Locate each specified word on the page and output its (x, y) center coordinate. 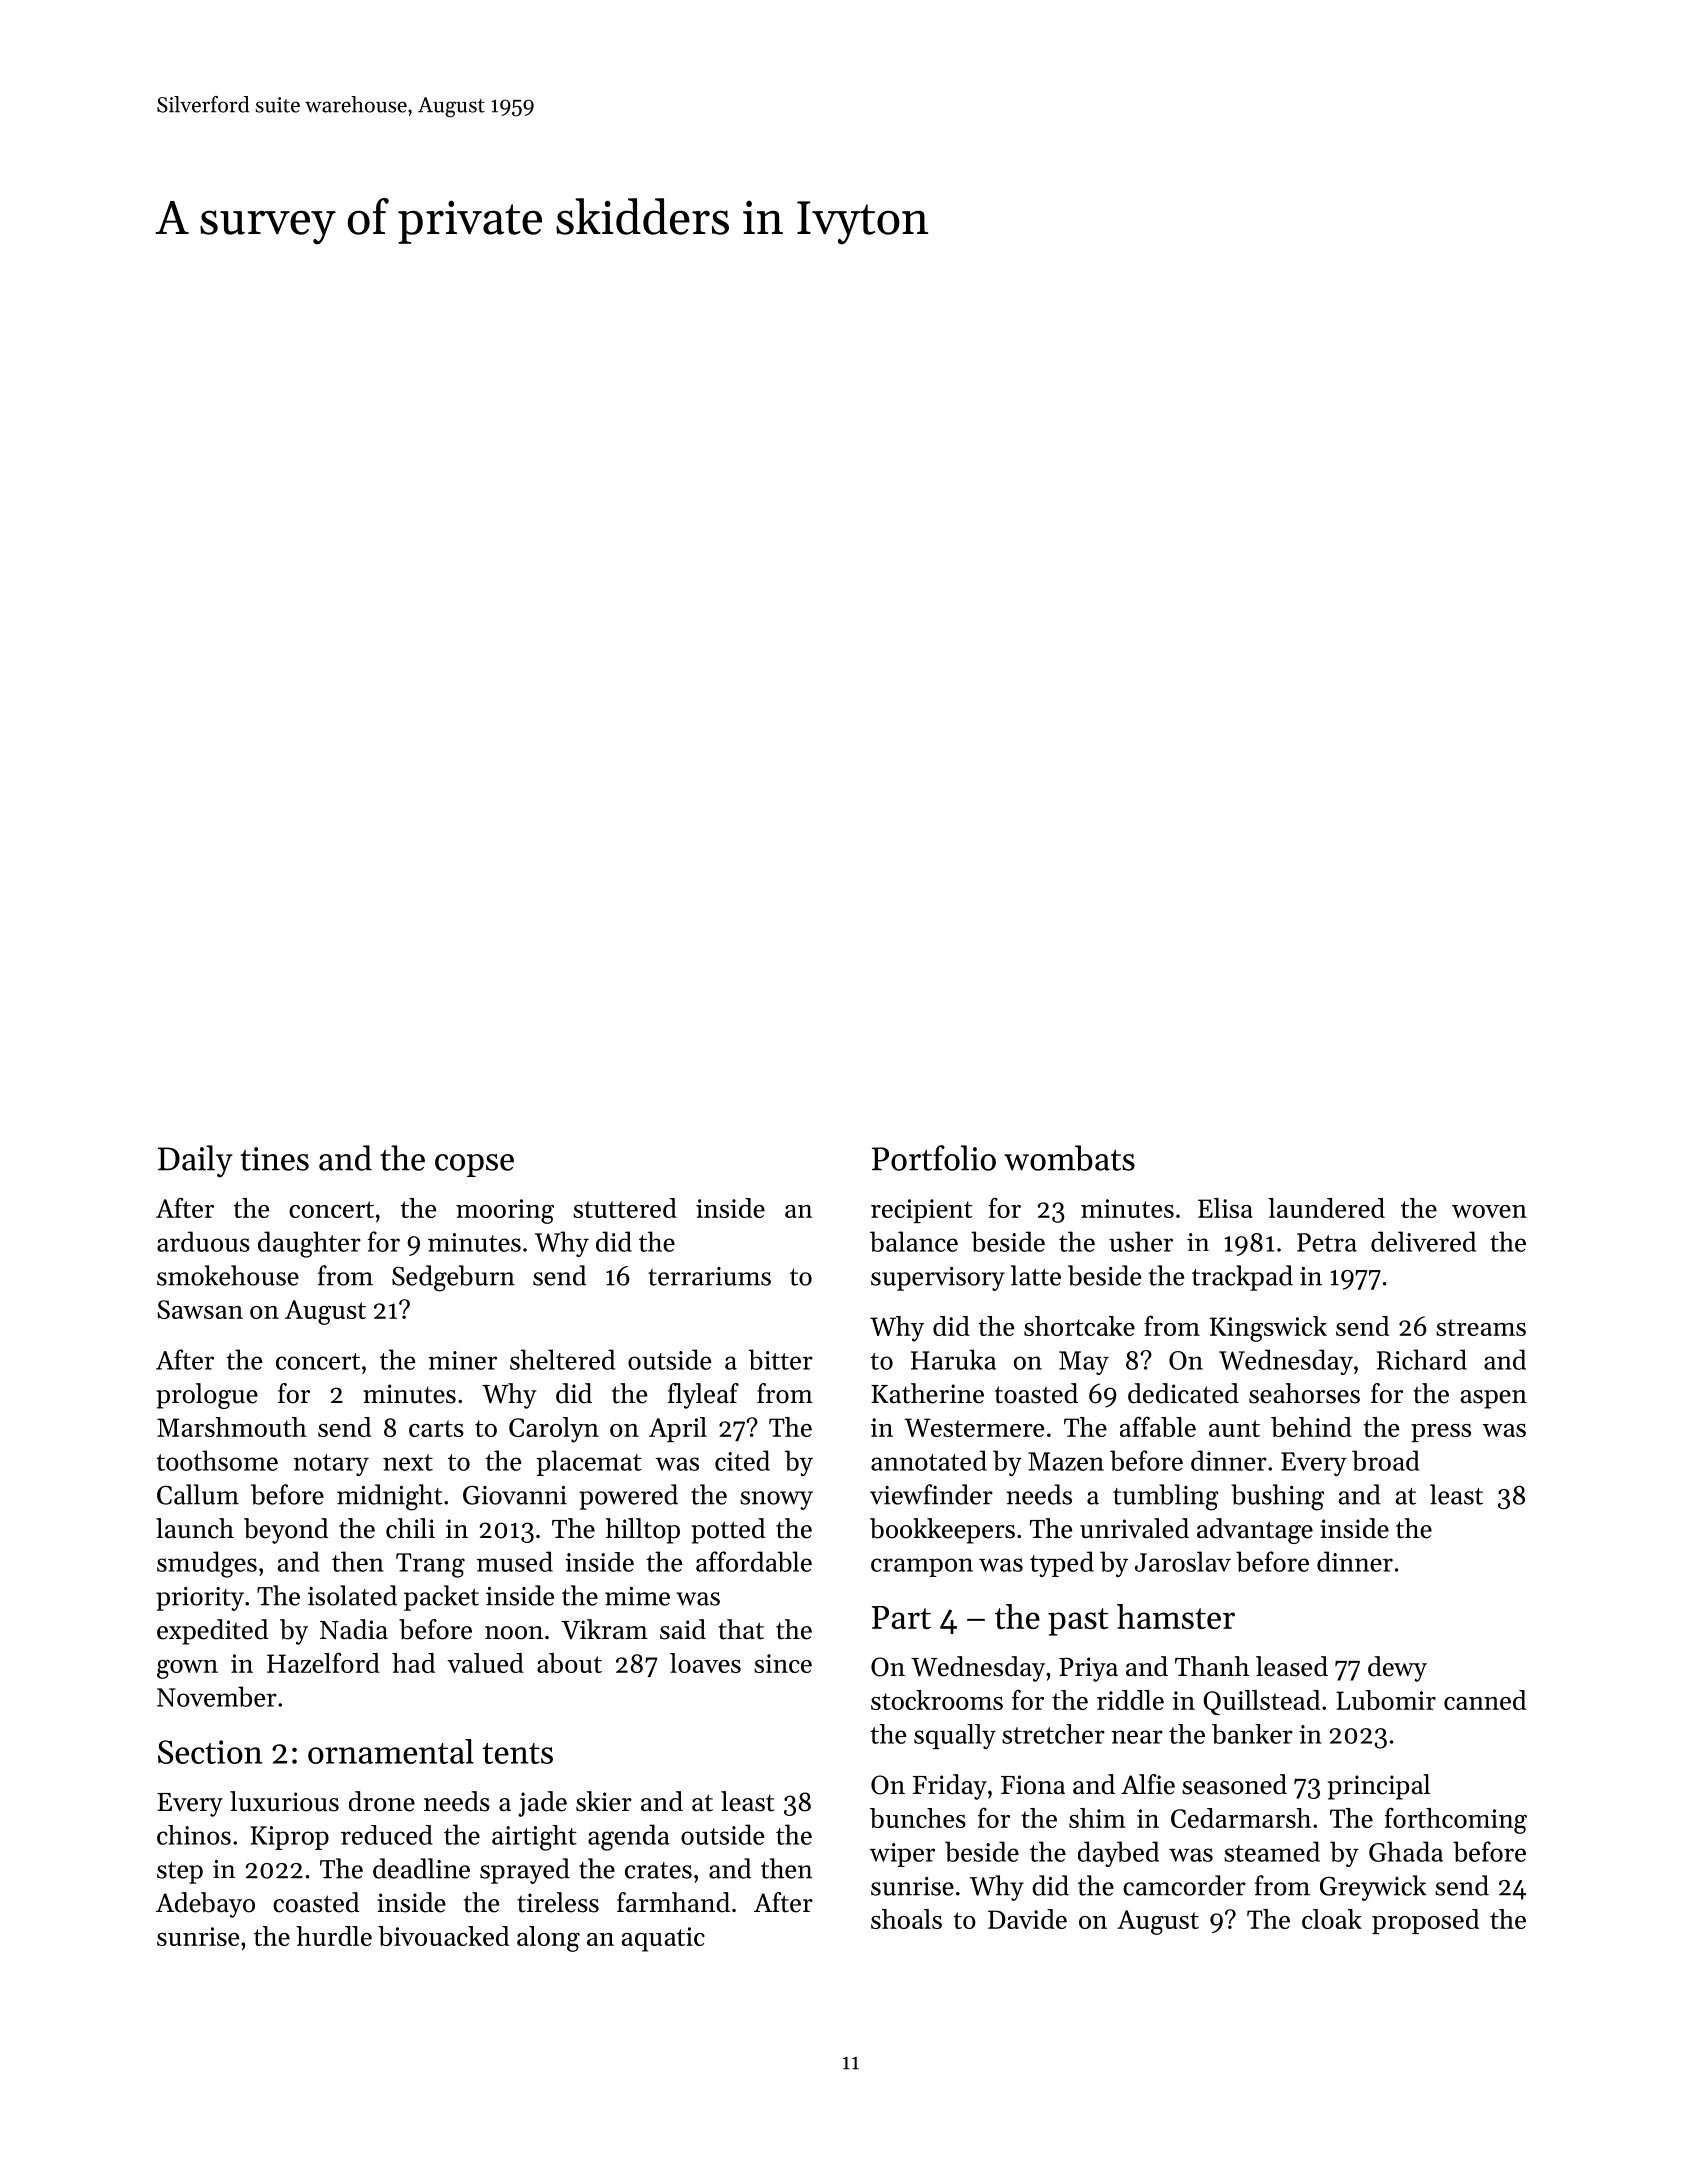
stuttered (625, 1208)
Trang (430, 1565)
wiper (902, 1855)
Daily (195, 1161)
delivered (1423, 1241)
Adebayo (205, 1905)
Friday (950, 1787)
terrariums (709, 1276)
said (683, 1629)
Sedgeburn (453, 1278)
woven (1489, 1211)
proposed (1425, 1921)
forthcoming (1456, 1820)
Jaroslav (1183, 1561)
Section (210, 1752)
